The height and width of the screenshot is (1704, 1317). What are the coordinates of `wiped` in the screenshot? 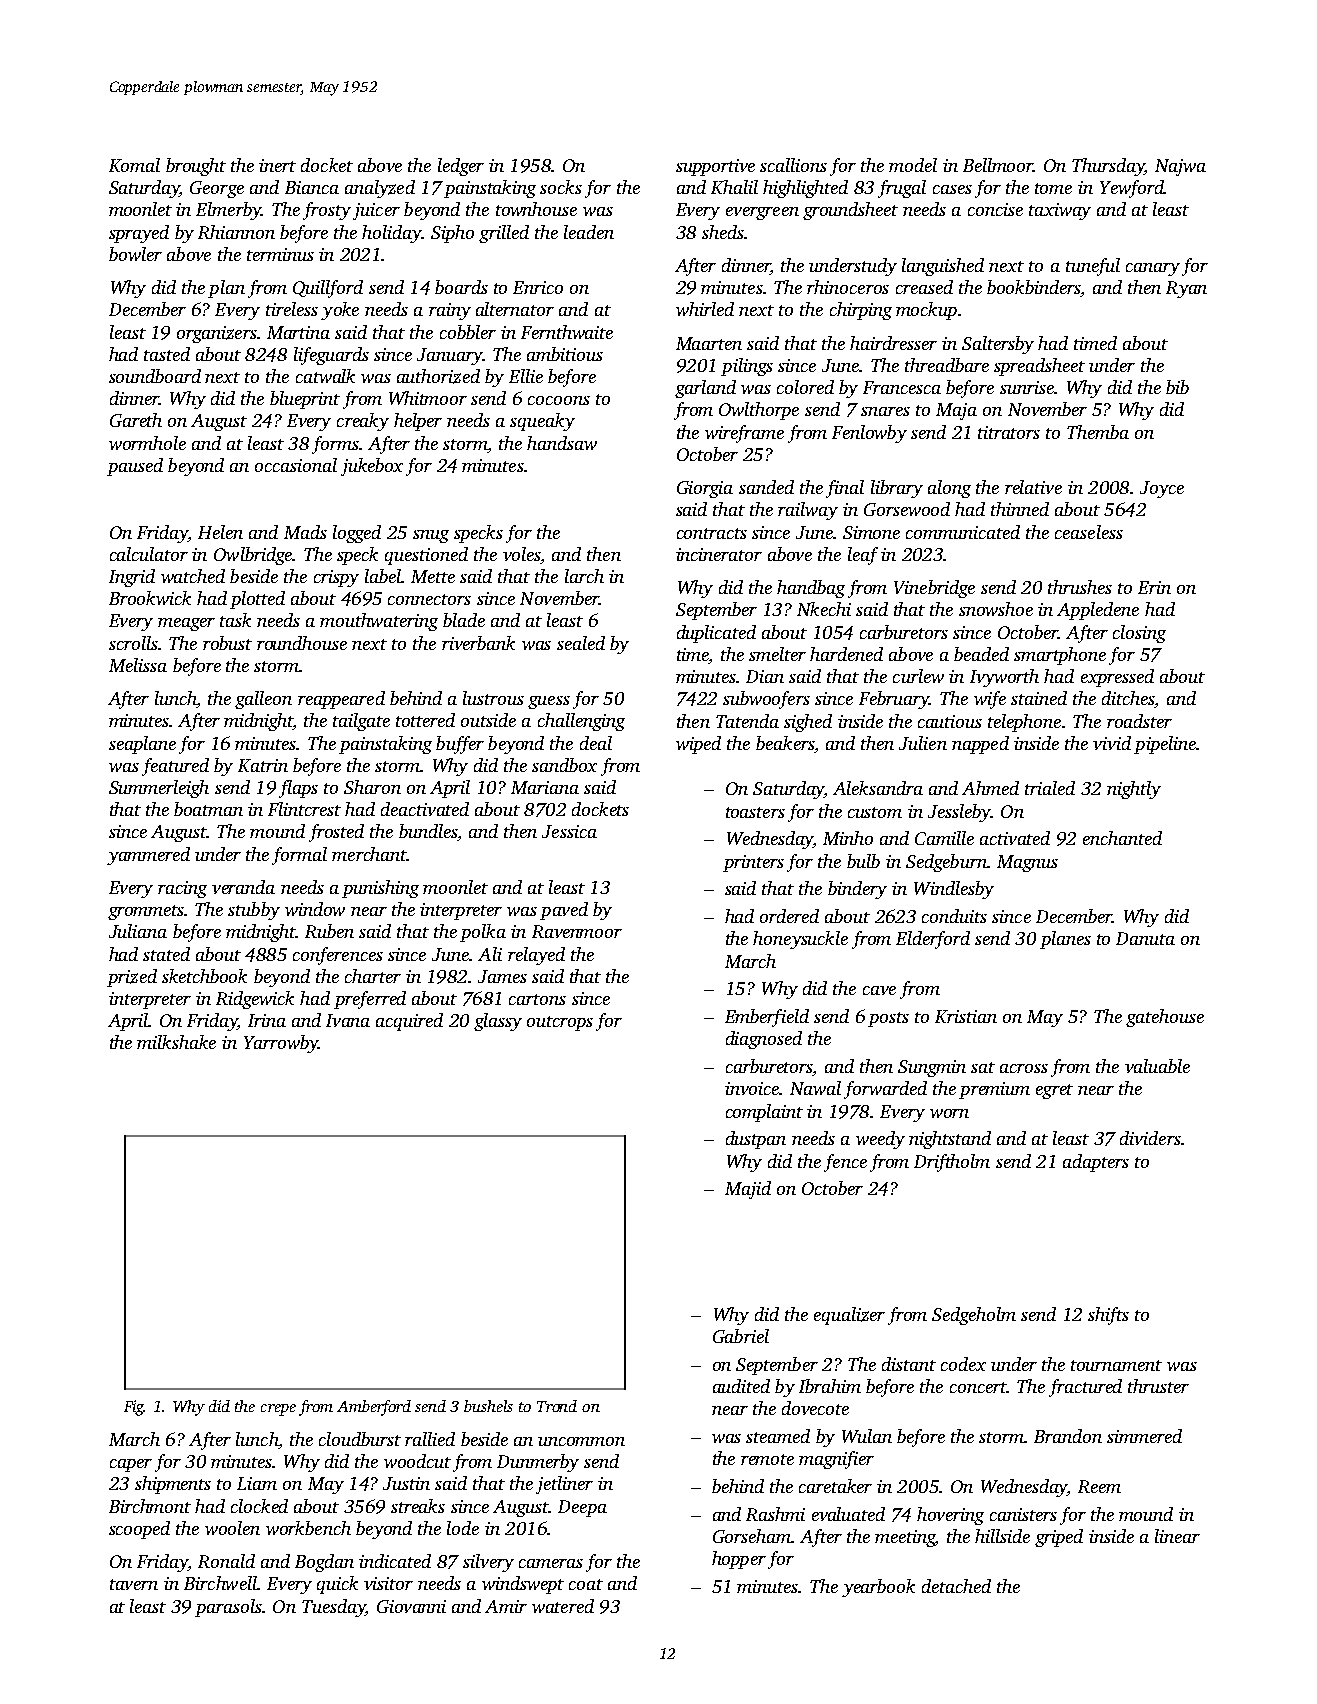 It's located at (698, 745).
